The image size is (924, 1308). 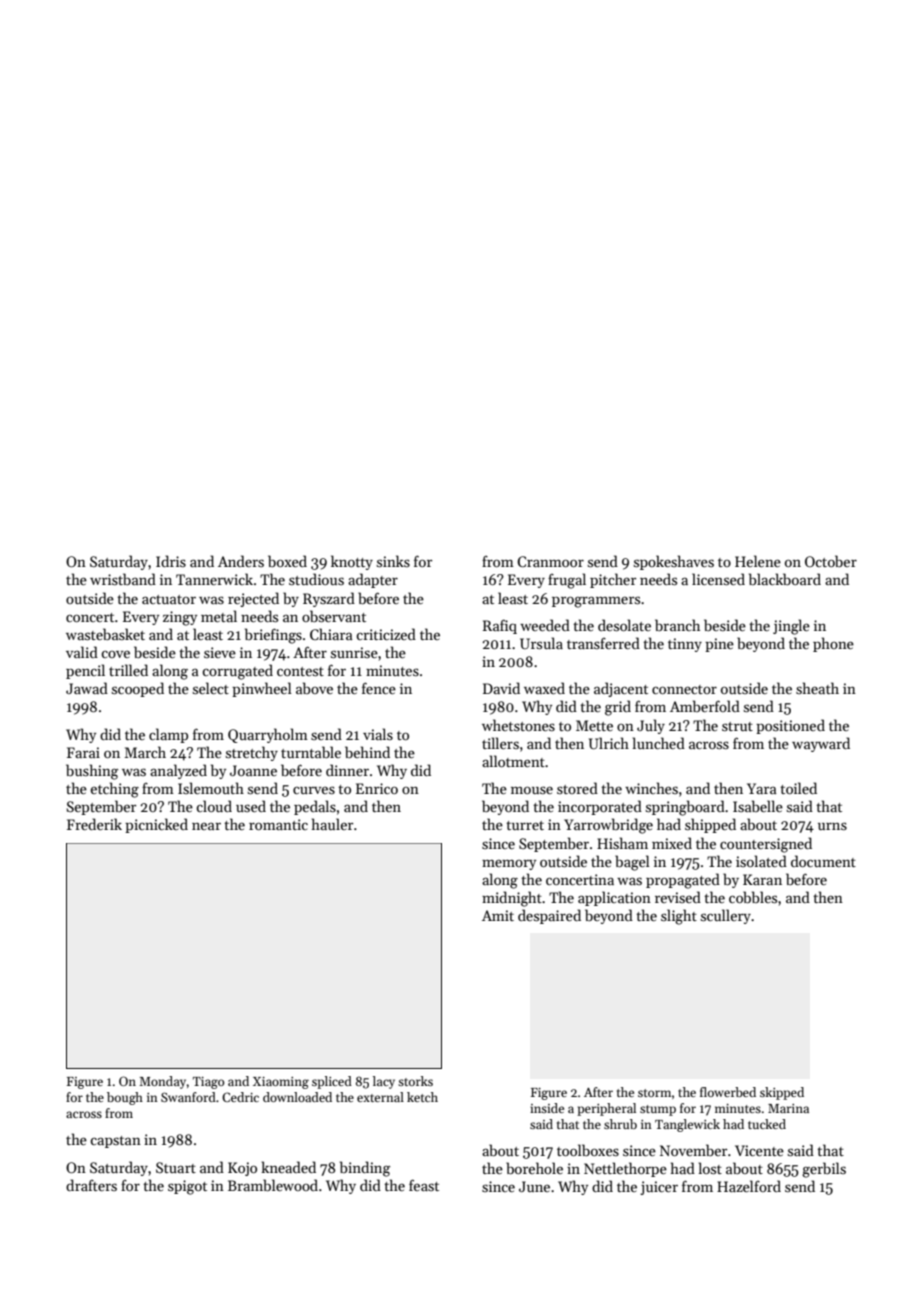 I want to click on boxed, so click(x=287, y=561).
